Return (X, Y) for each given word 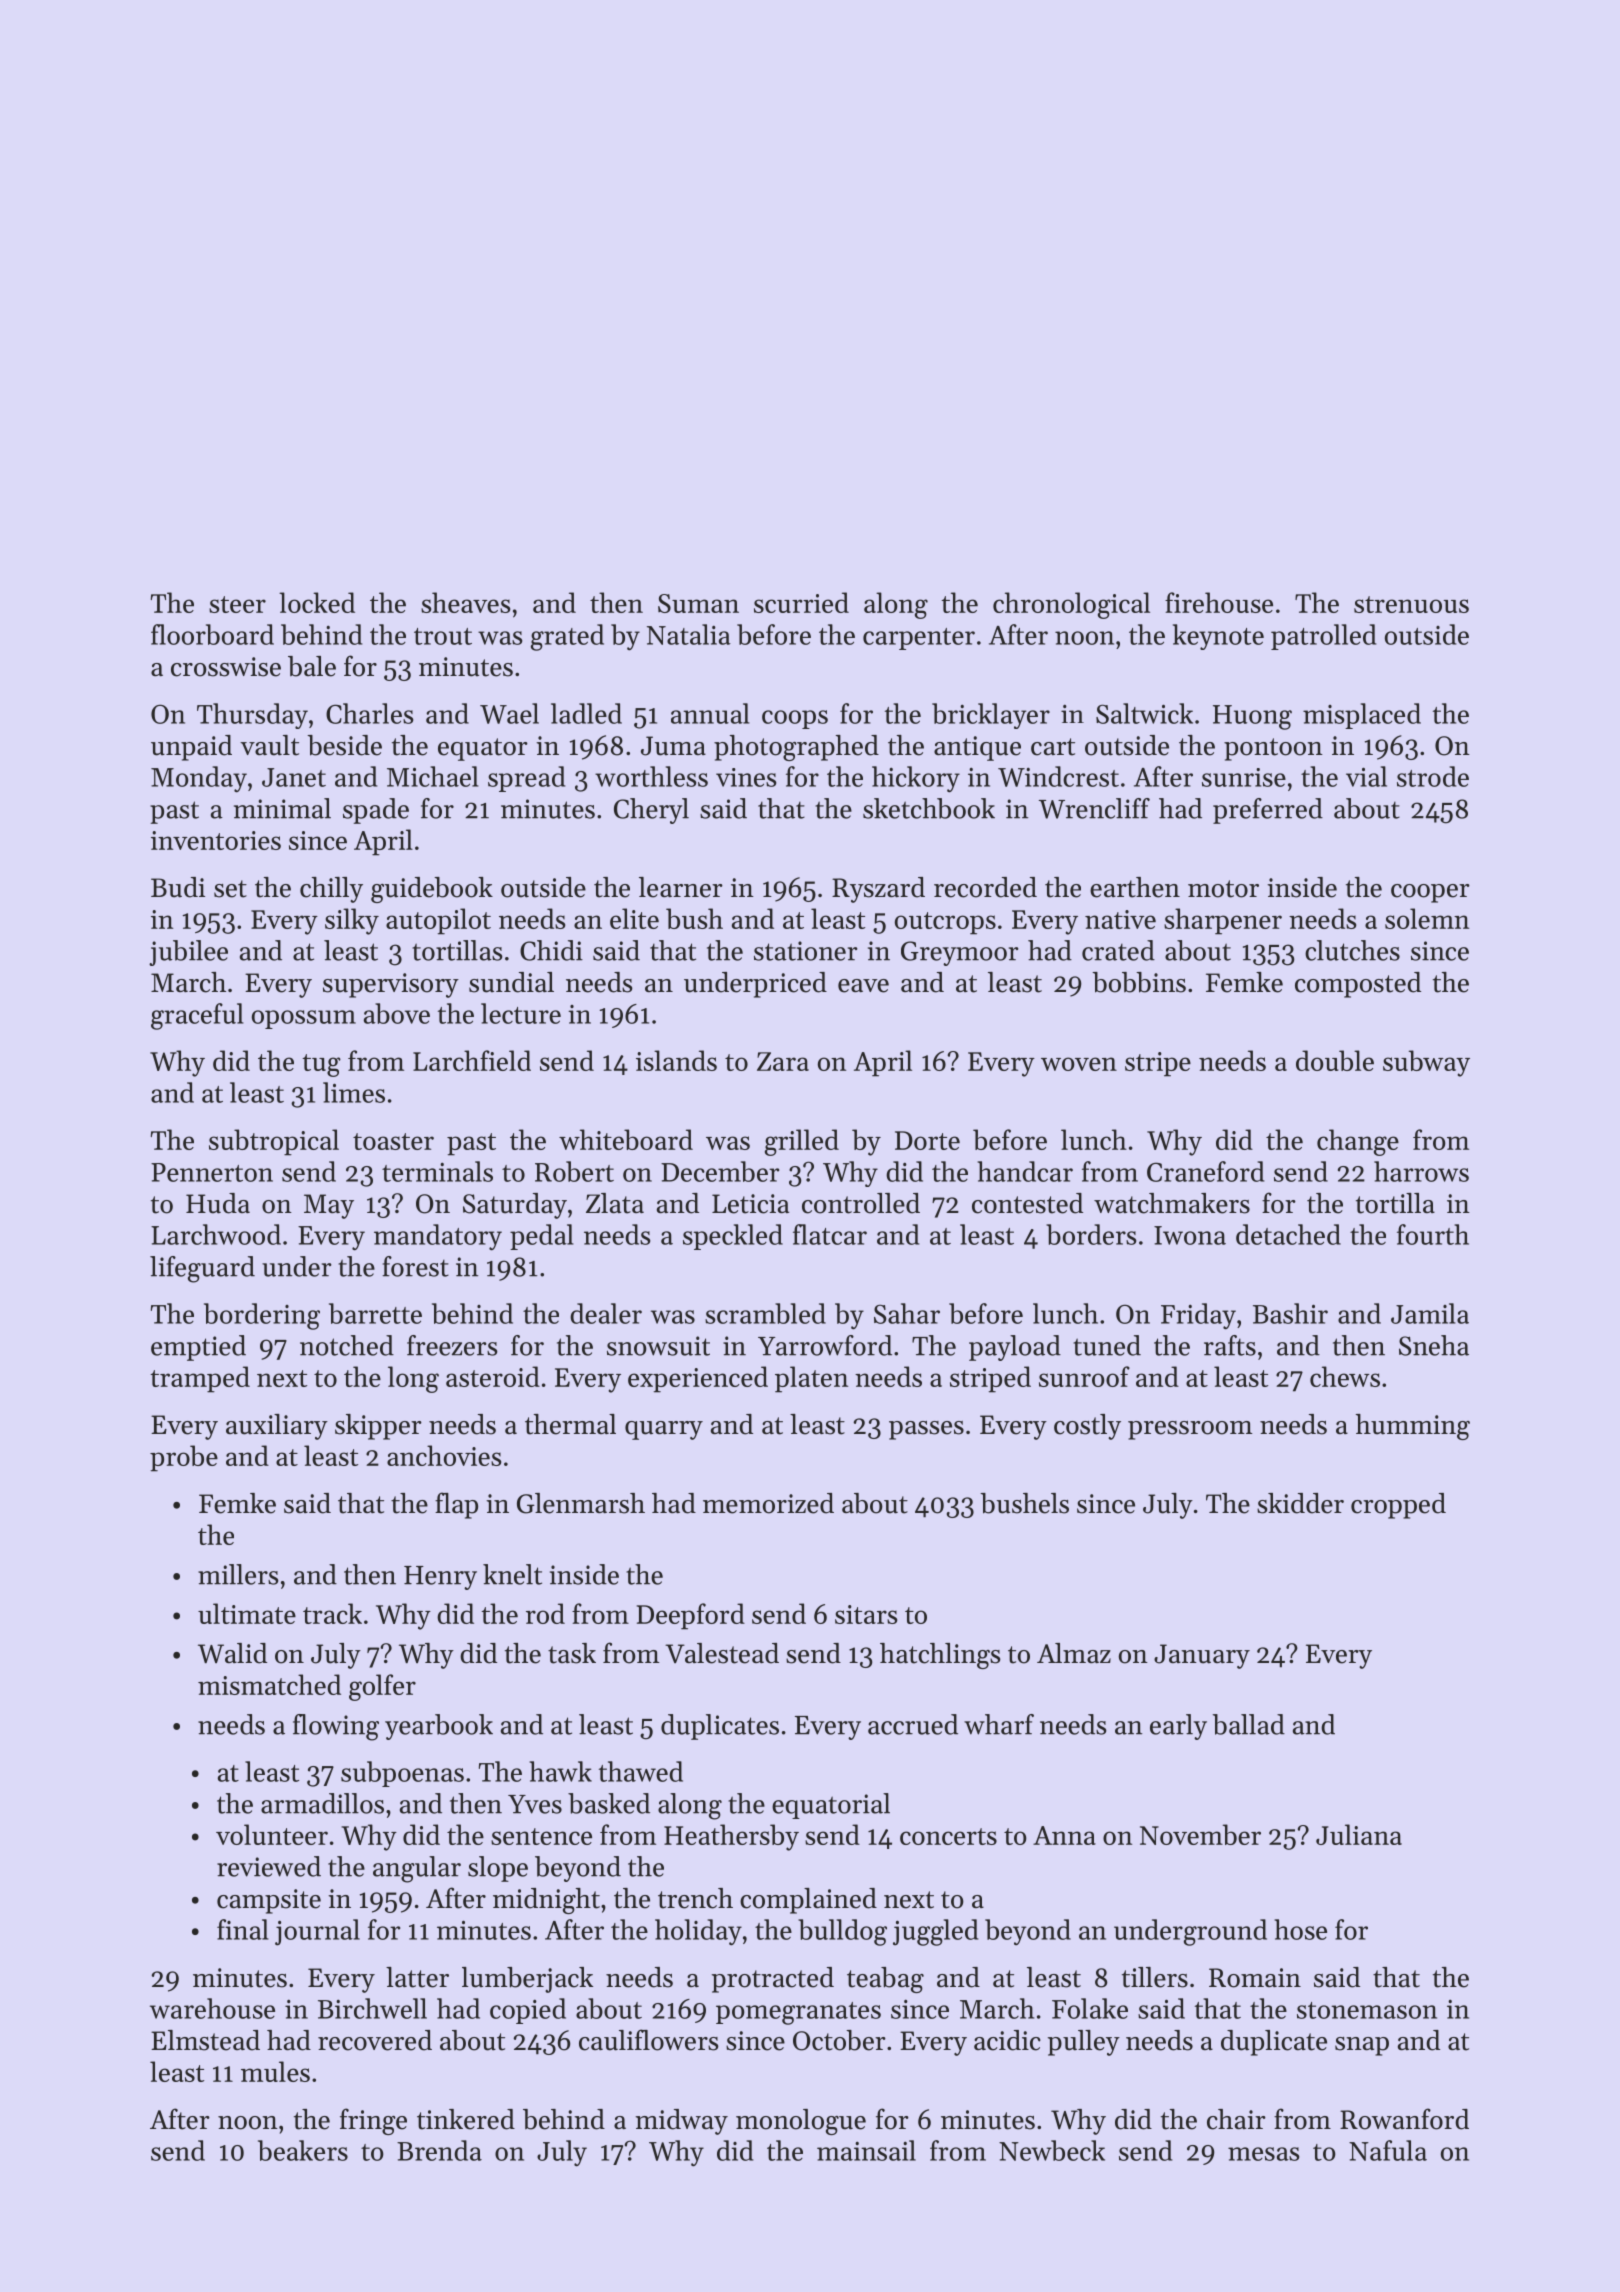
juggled (935, 1932)
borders (1091, 1234)
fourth (1433, 1234)
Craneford (1205, 1171)
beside (344, 745)
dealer (606, 1313)
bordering (262, 1316)
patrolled (1323, 637)
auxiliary (277, 1427)
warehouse (212, 2008)
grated (567, 637)
